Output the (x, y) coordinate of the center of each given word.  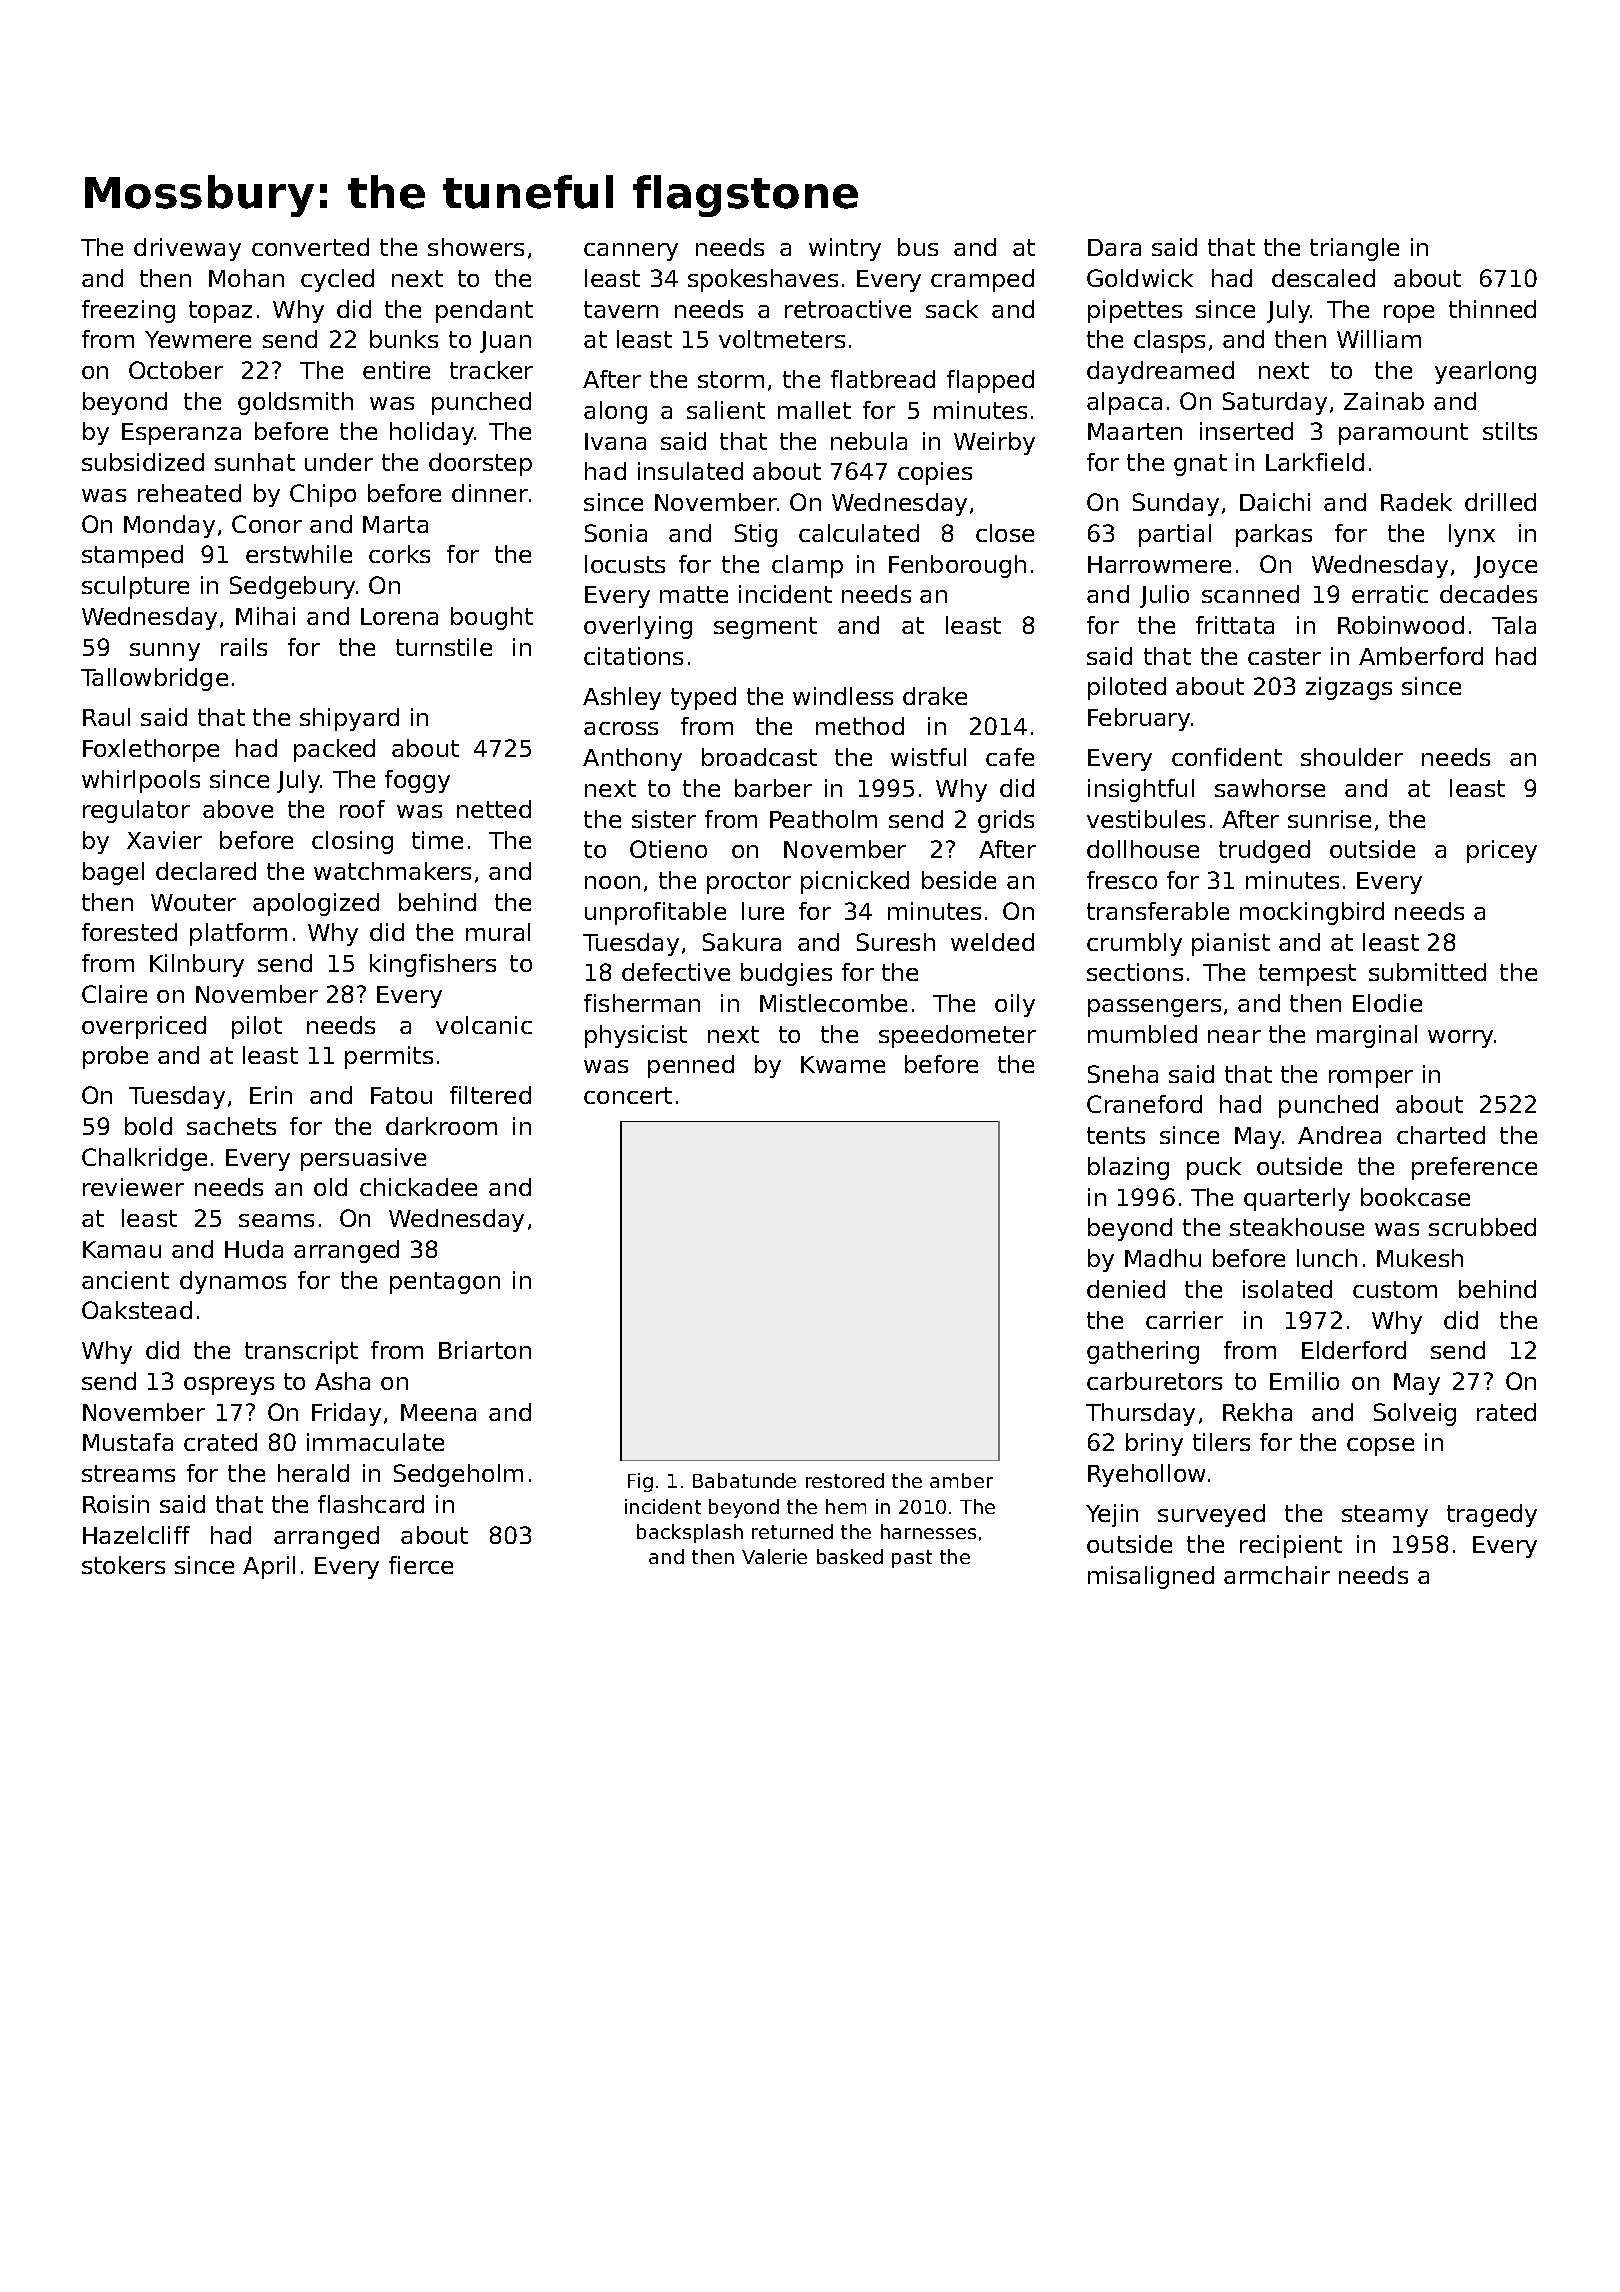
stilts (1510, 431)
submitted (1427, 972)
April (269, 1567)
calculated (859, 533)
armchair (1277, 1575)
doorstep (480, 464)
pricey (1502, 851)
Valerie (774, 1556)
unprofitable (655, 913)
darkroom (441, 1126)
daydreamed (1160, 372)
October (176, 370)
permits (389, 1057)
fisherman (642, 1003)
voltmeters (782, 339)
